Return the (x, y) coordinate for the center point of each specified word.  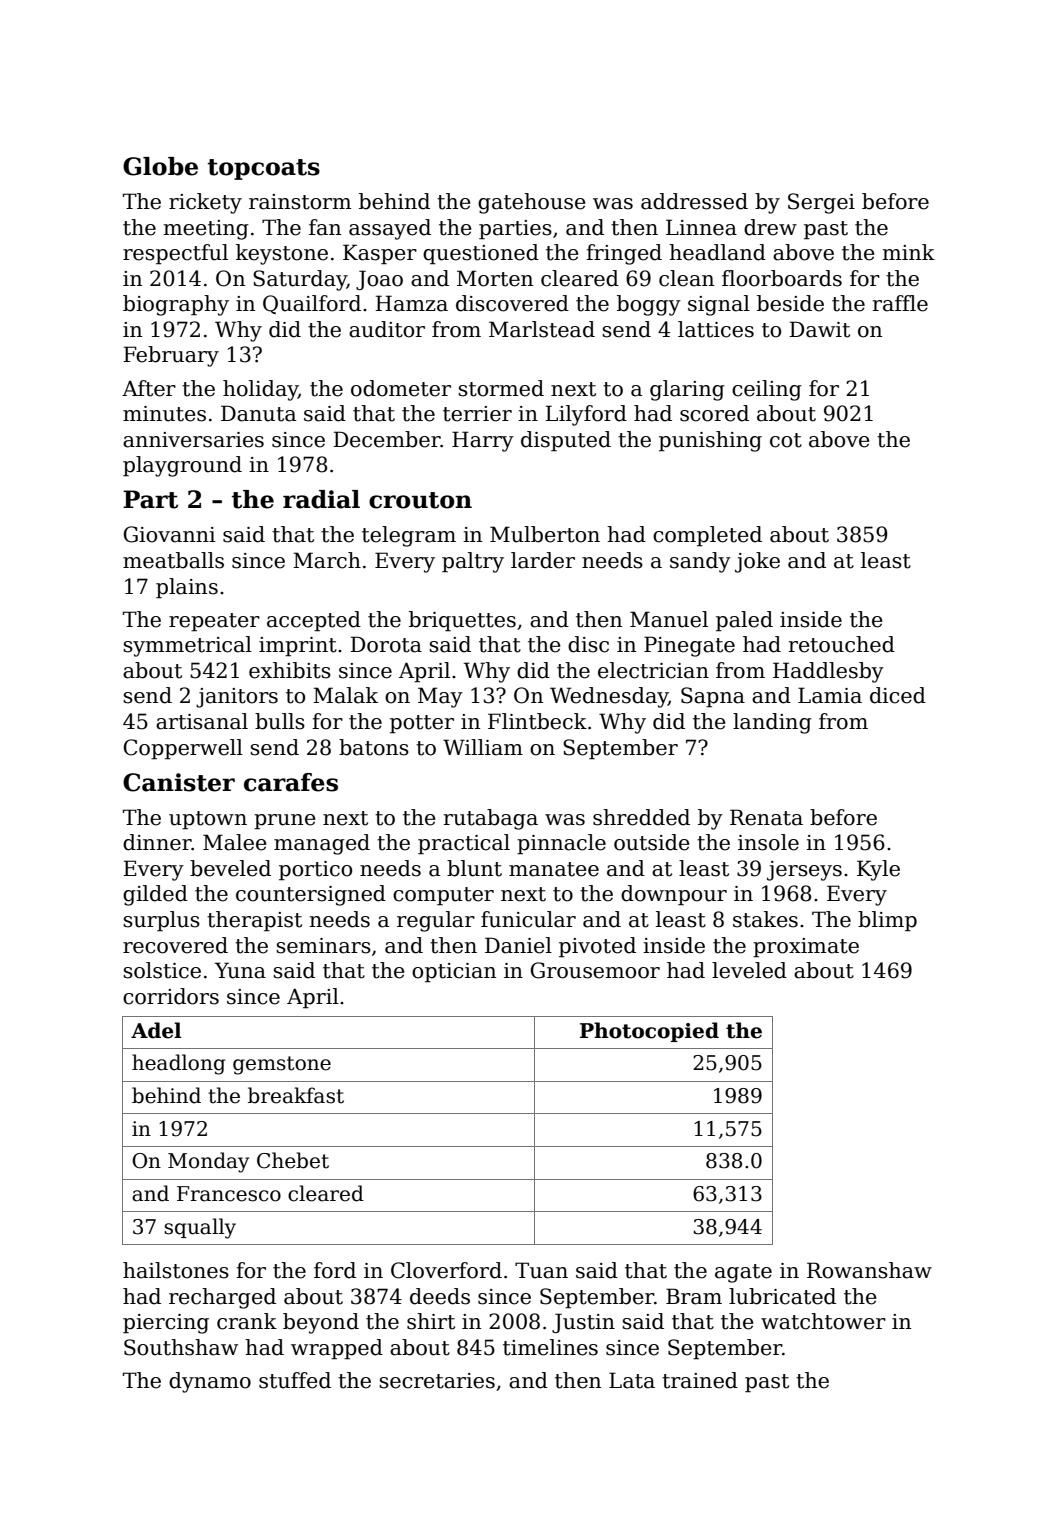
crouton (420, 500)
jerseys (804, 871)
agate (743, 1273)
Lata (632, 1380)
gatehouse (532, 203)
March (327, 560)
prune (285, 822)
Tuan (541, 1270)
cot (786, 440)
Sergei (821, 203)
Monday (208, 1162)
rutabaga (491, 819)
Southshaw (181, 1347)
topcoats (264, 169)
